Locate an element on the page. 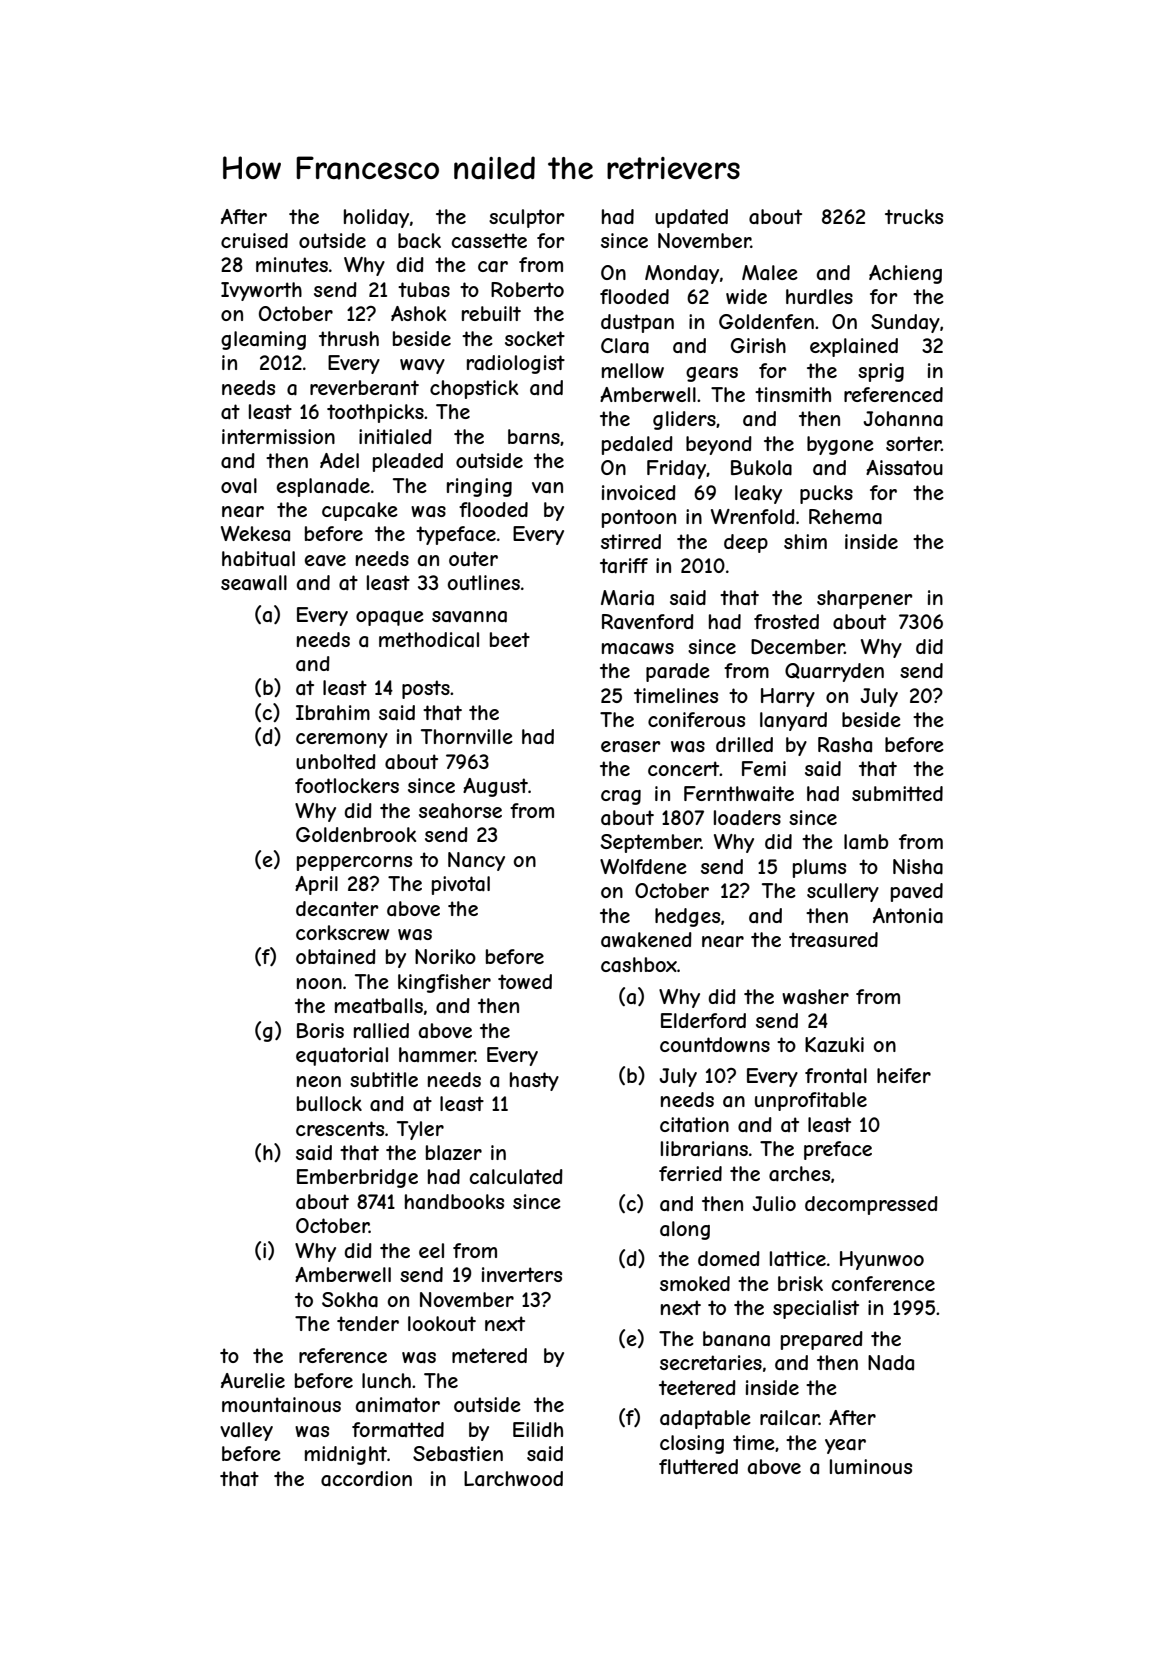 This image has height=1654, width=1165. valley is located at coordinates (246, 1431).
